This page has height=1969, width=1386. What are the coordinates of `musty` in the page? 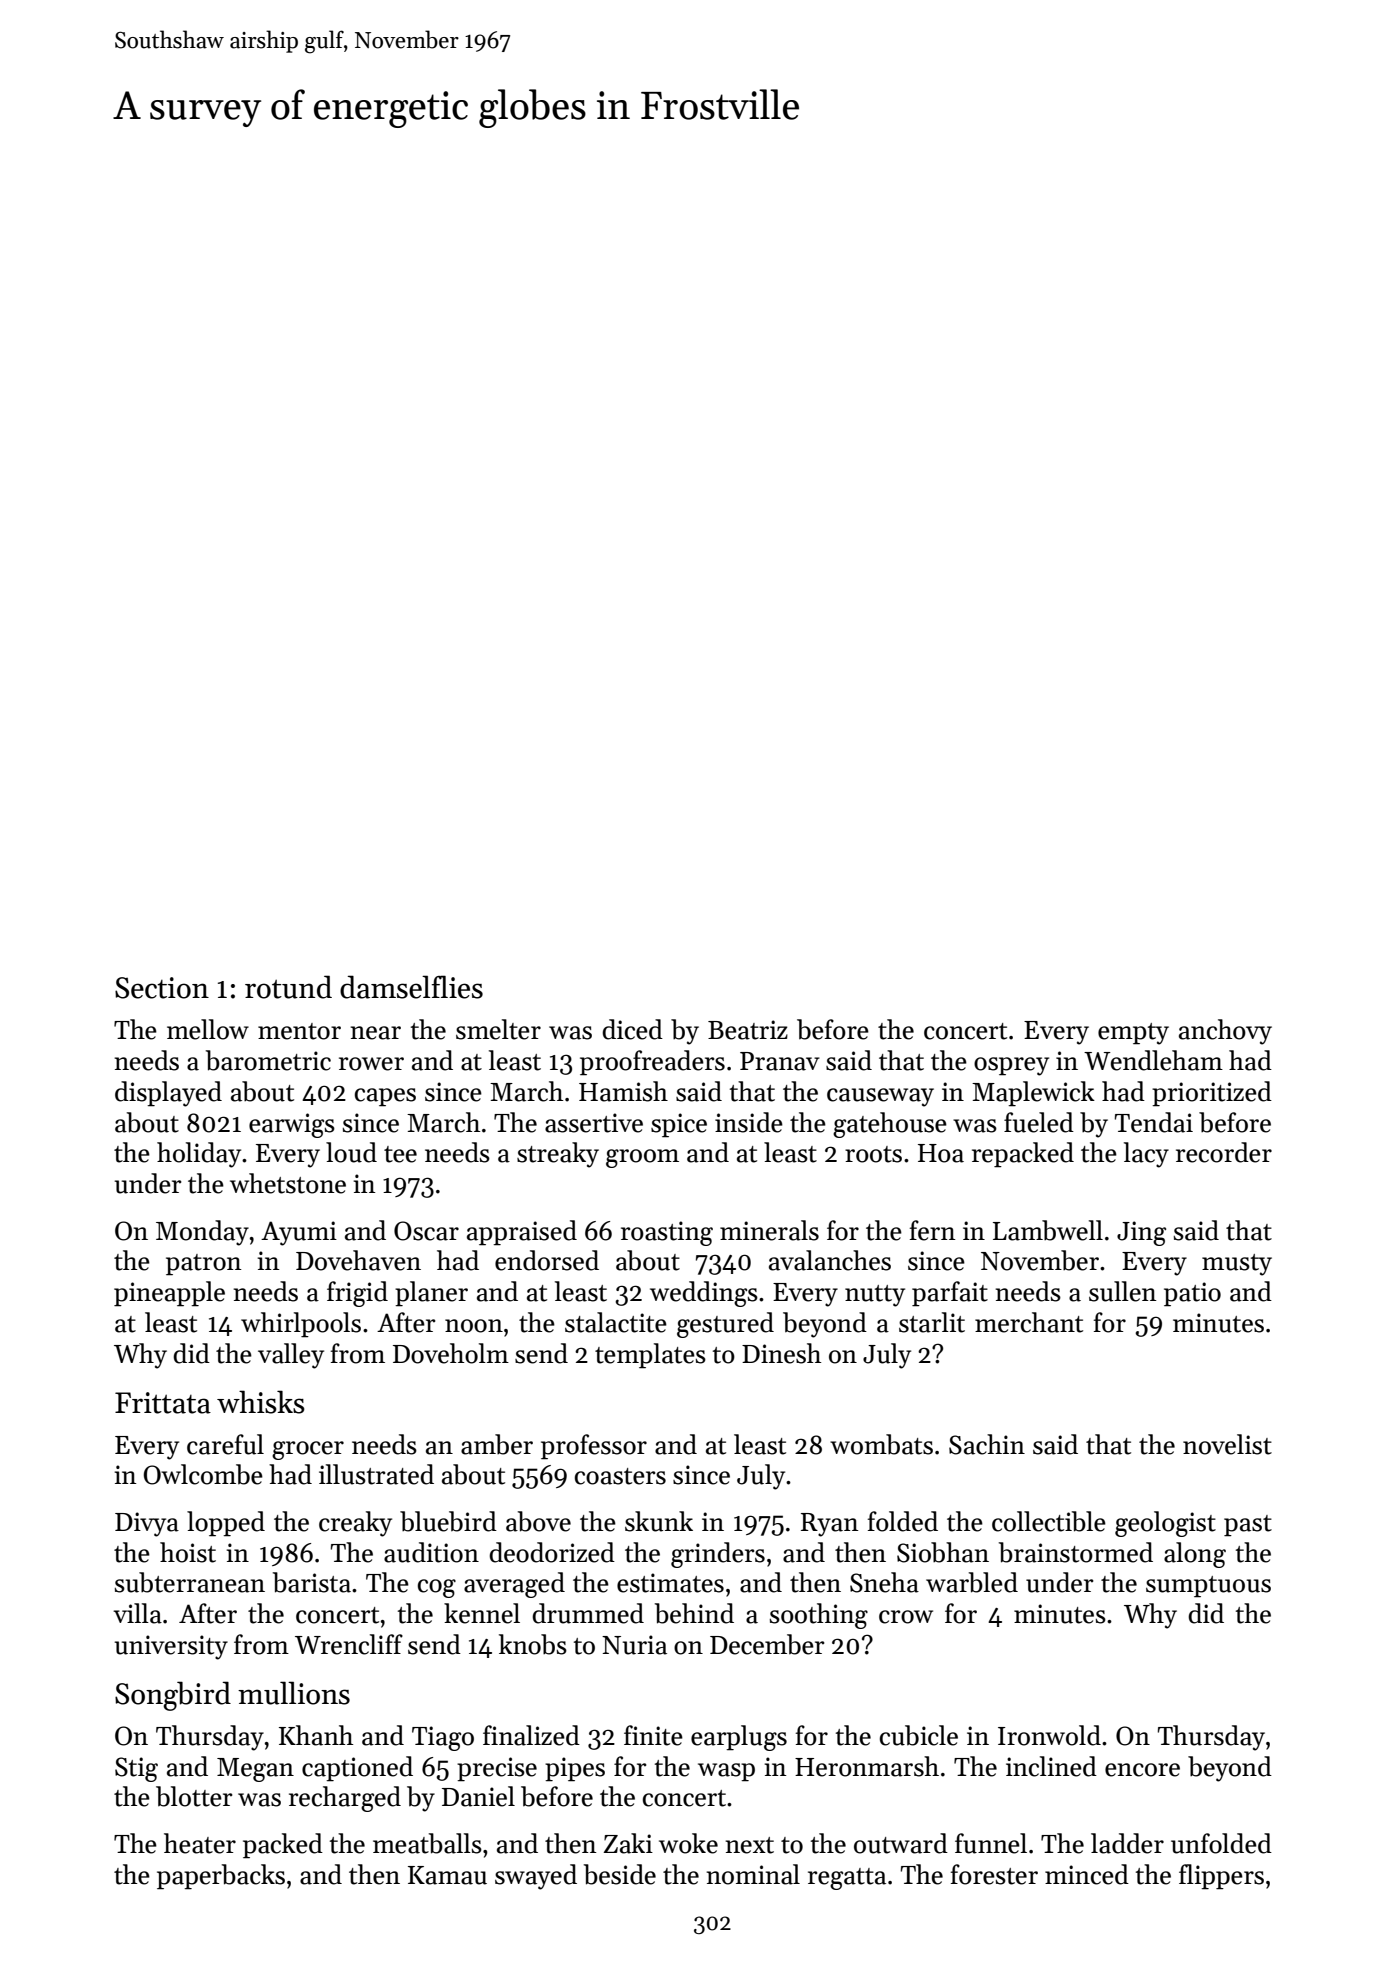 It's located at (1237, 1265).
